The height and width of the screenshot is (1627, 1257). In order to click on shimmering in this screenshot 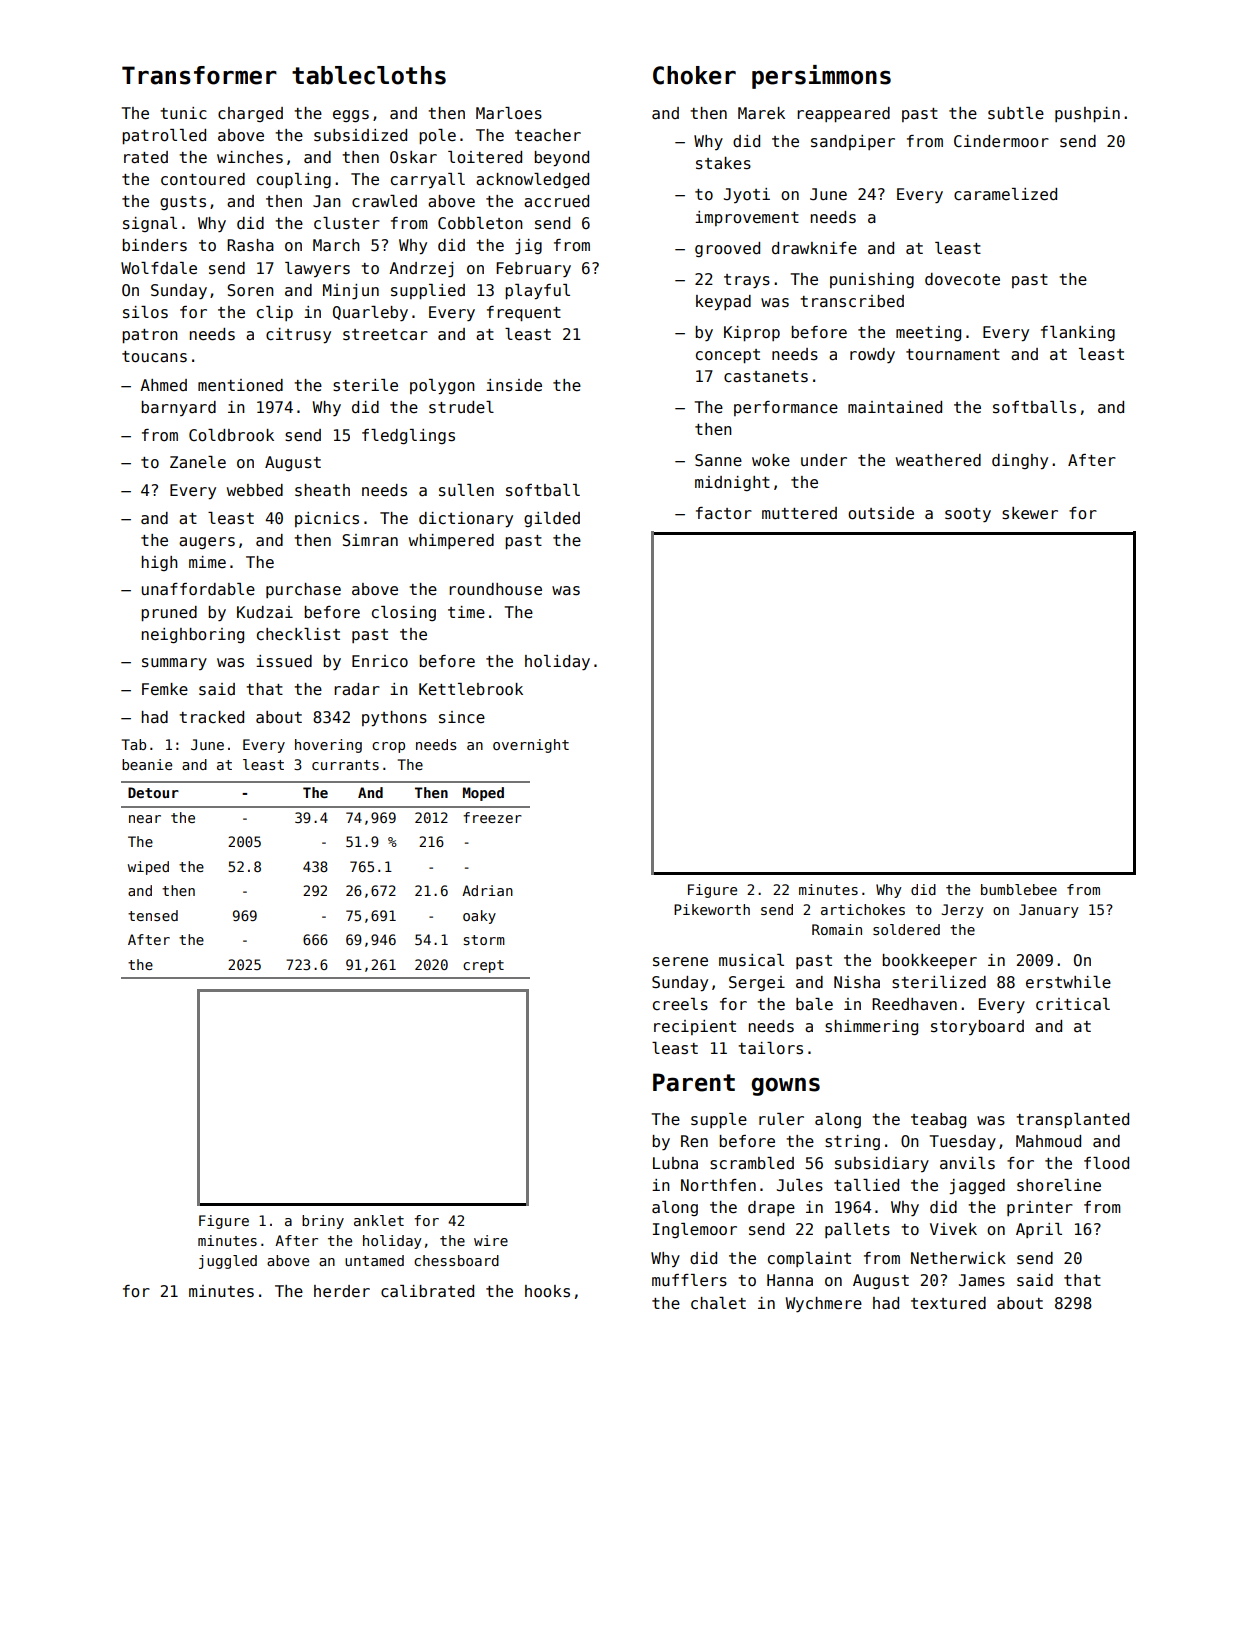, I will do `click(871, 1027)`.
